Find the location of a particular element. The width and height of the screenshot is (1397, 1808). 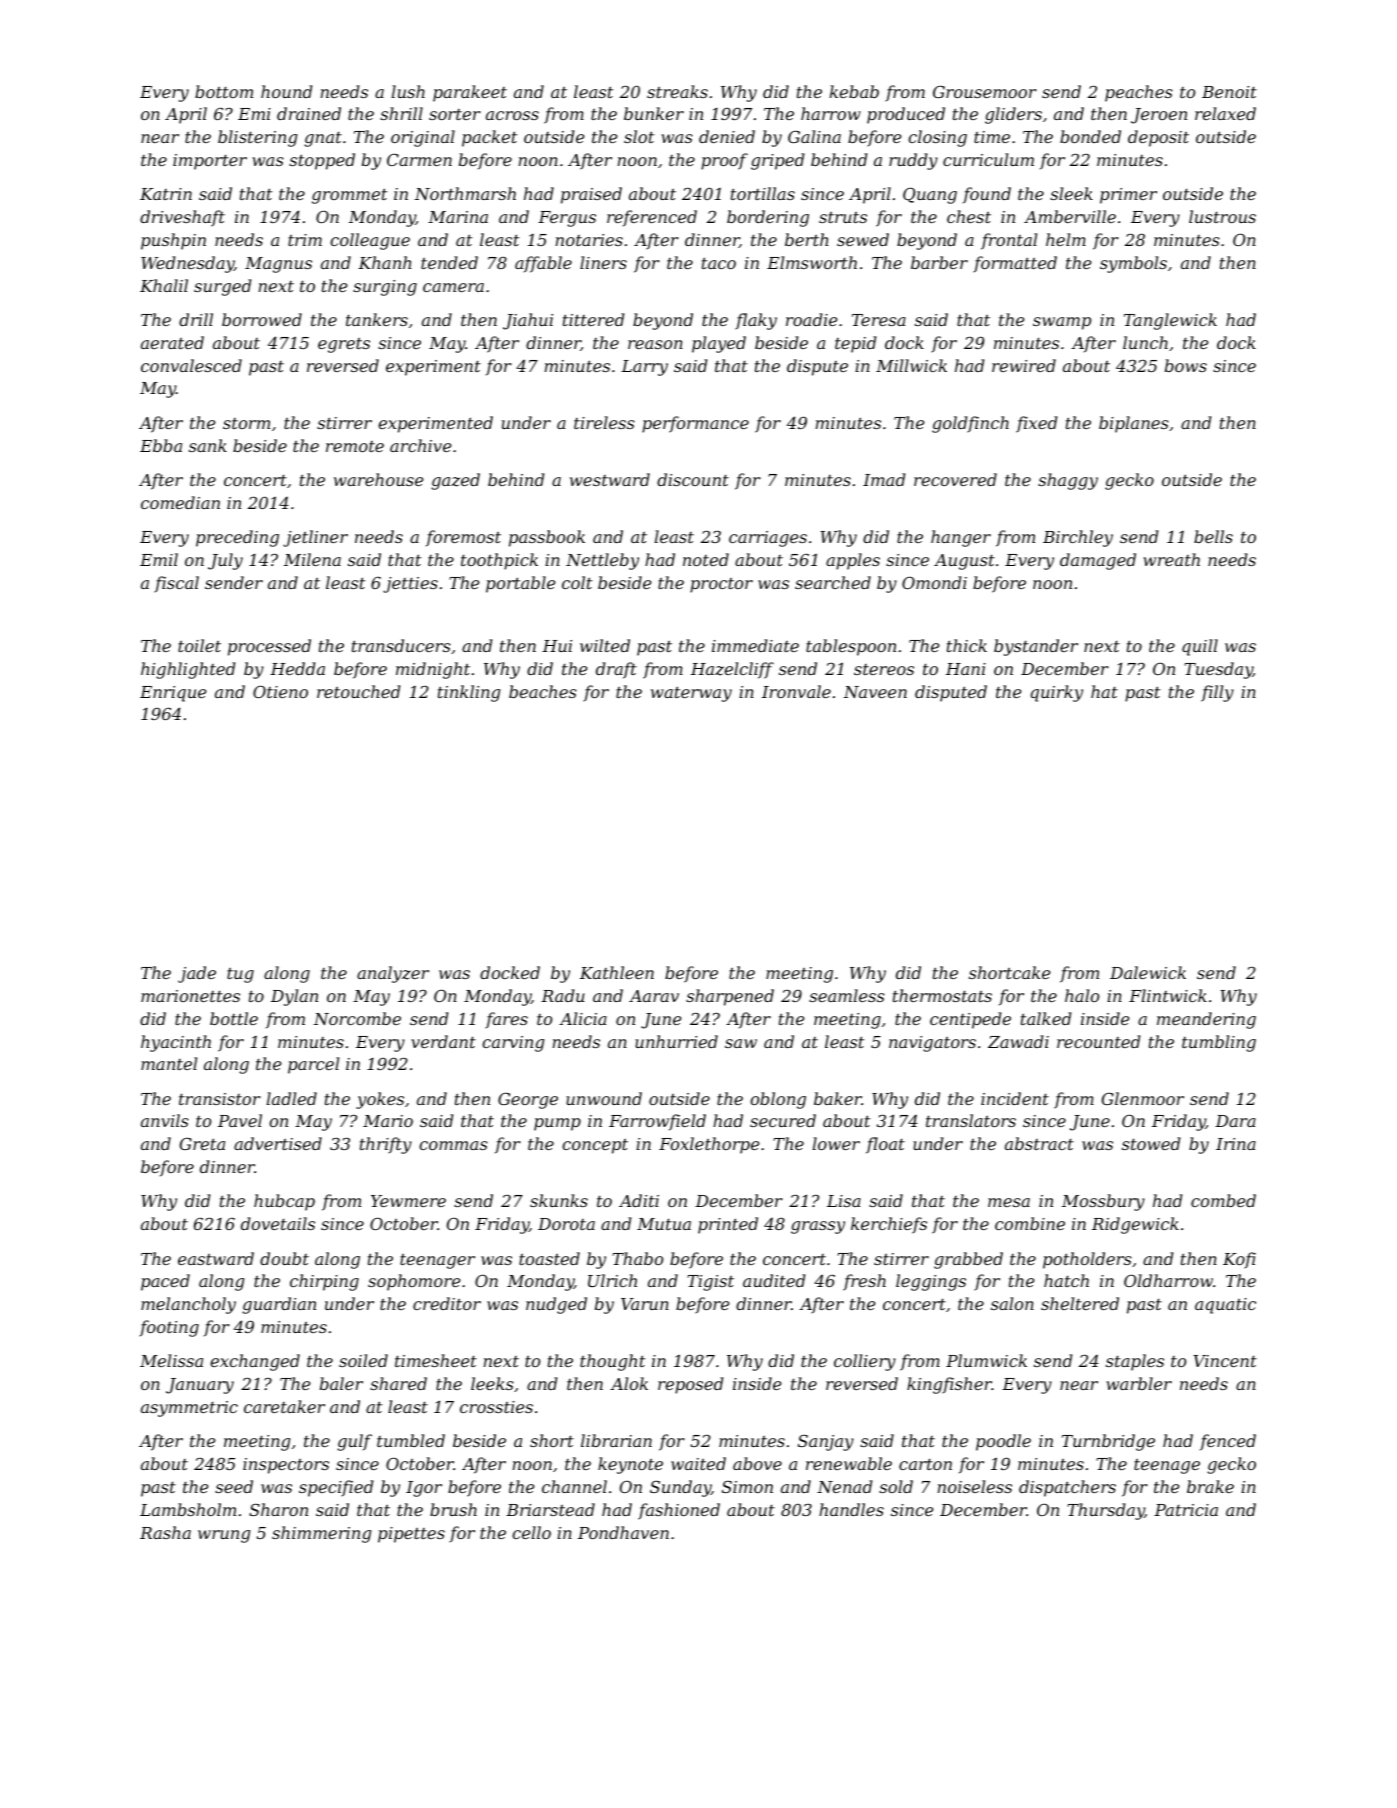

nudged is located at coordinates (556, 1305).
